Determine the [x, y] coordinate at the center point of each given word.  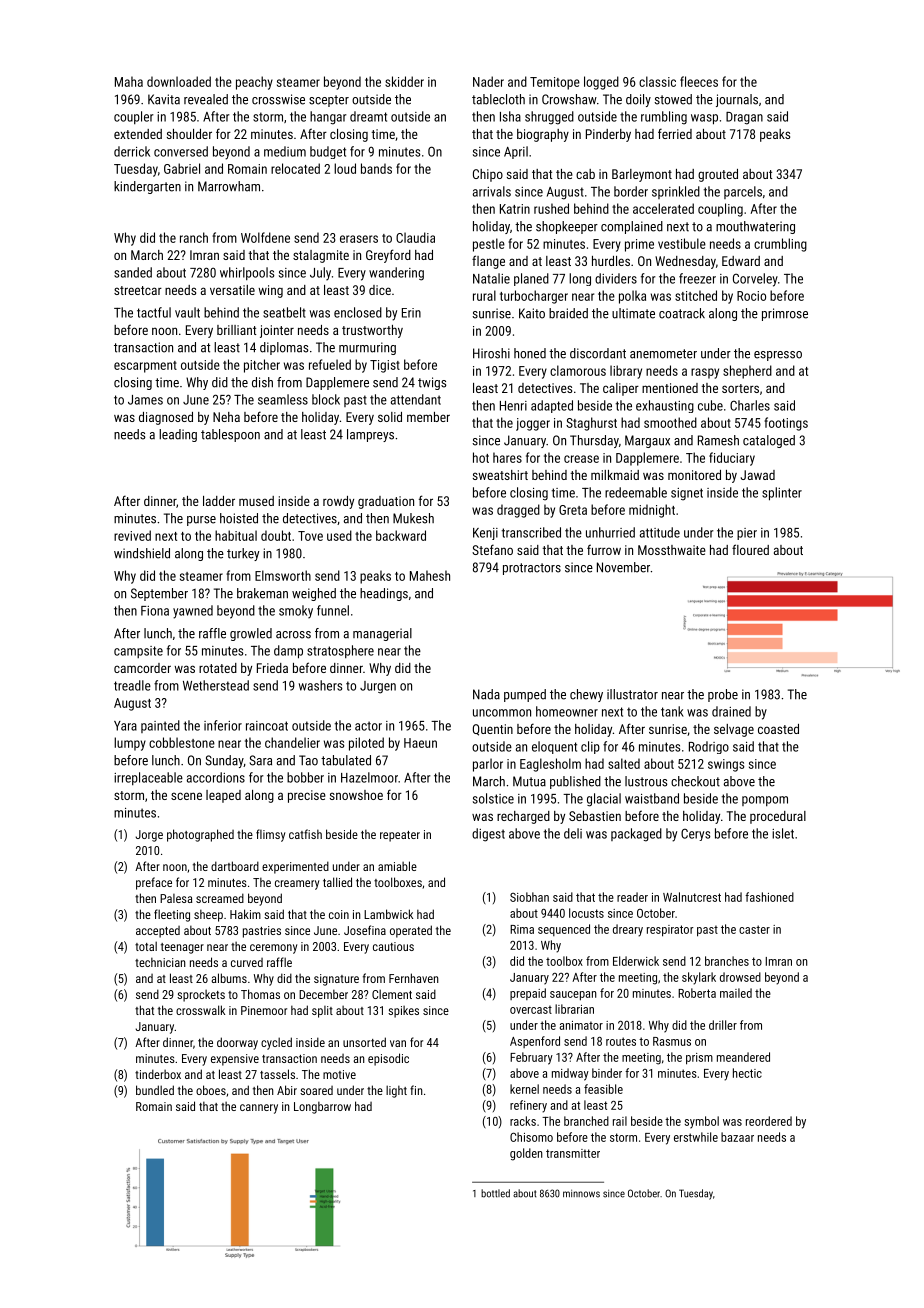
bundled [155, 1090]
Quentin [493, 730]
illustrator [632, 694]
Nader [488, 81]
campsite [138, 652]
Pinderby [608, 135]
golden [526, 1154]
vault [187, 312]
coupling [720, 210]
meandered [743, 1057]
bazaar [737, 1137]
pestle [489, 245]
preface [154, 883]
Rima [522, 929]
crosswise [278, 99]
